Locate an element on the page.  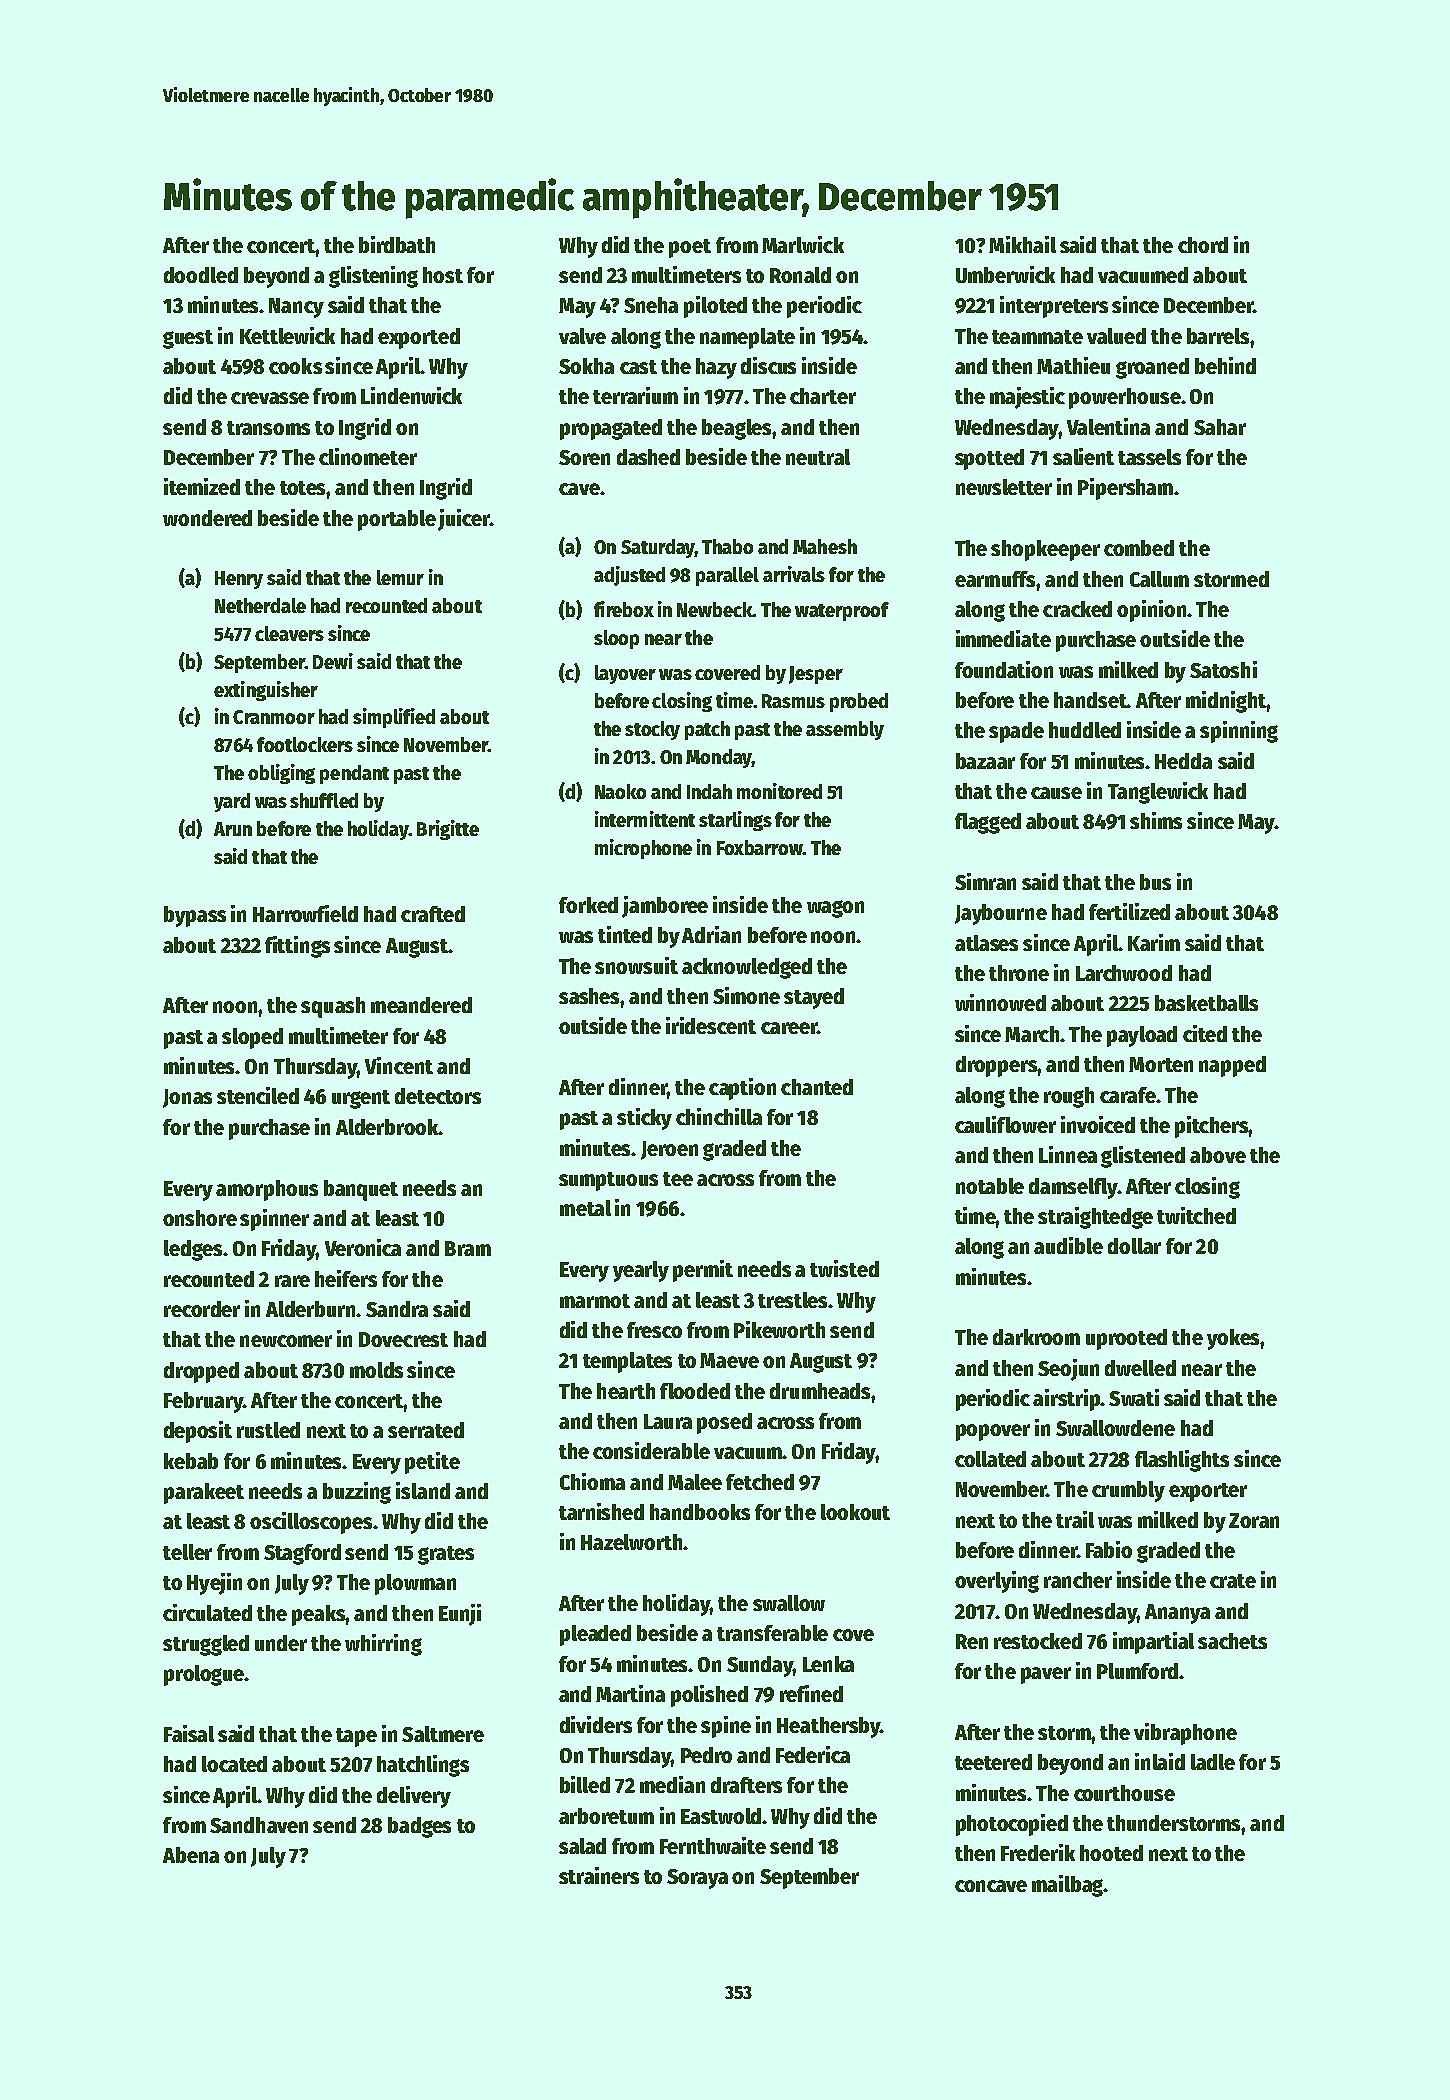
crafted is located at coordinates (433, 914).
